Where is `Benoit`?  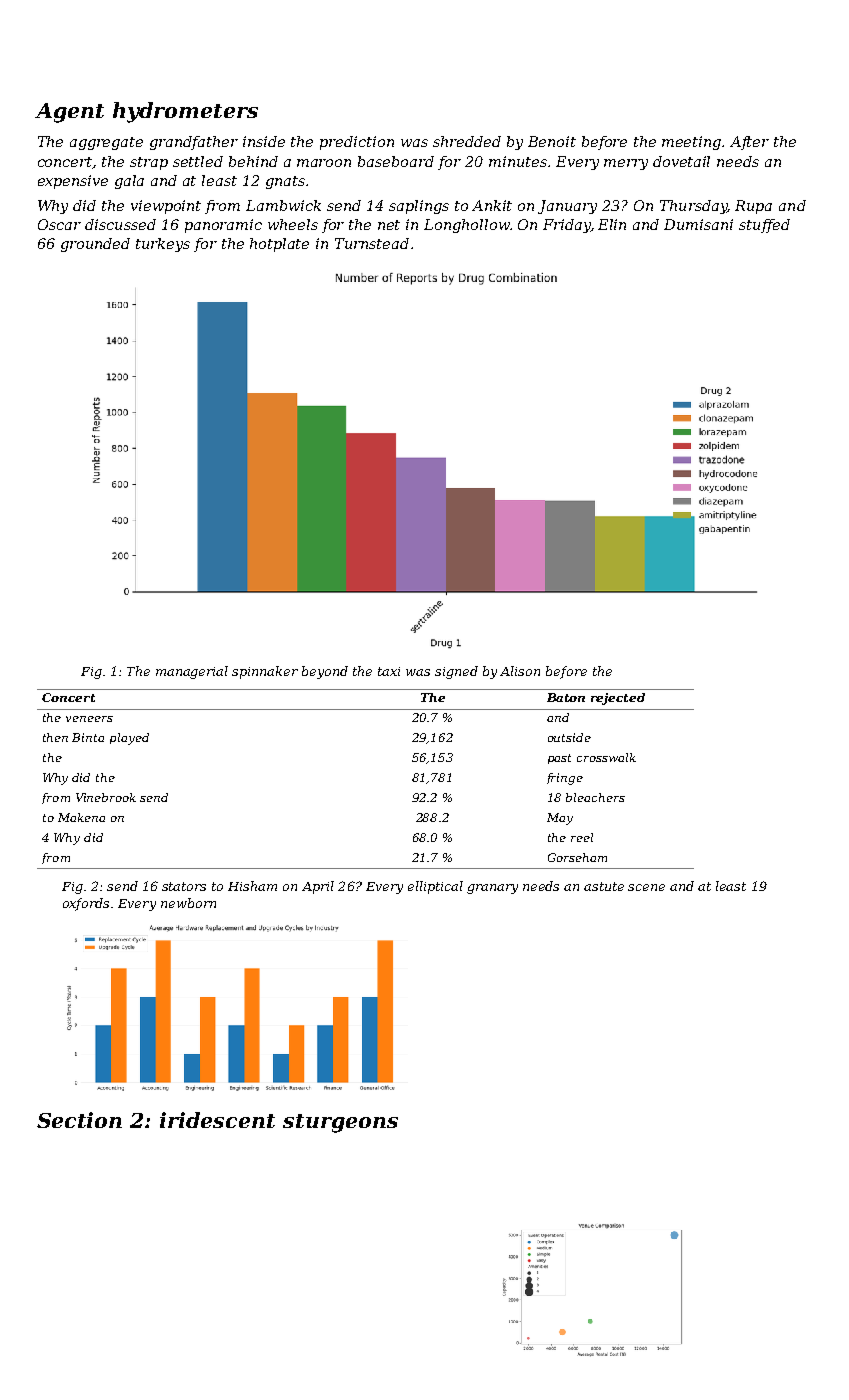
Benoit is located at coordinates (552, 141).
